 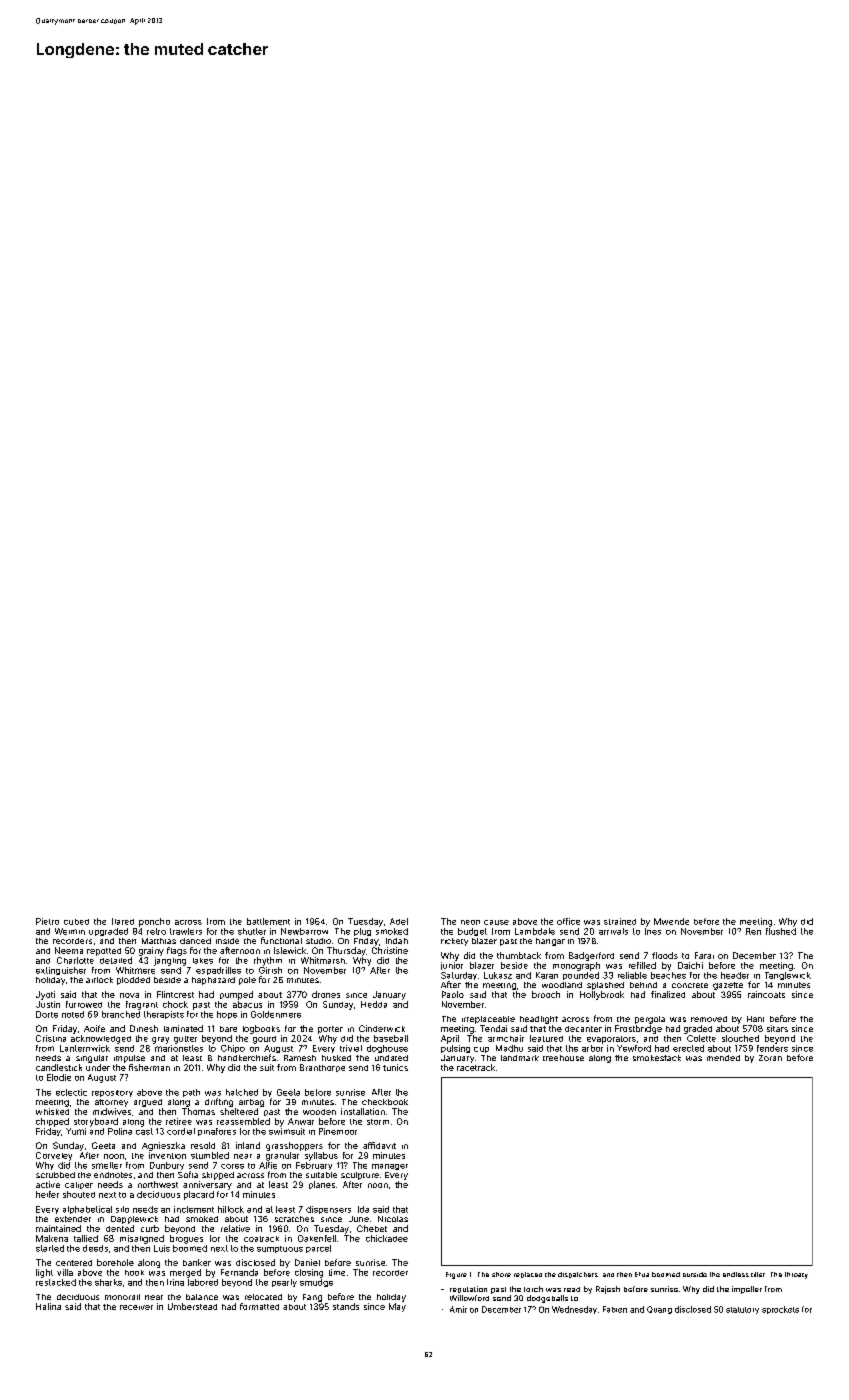 I want to click on irreplaceable, so click(x=488, y=1020).
